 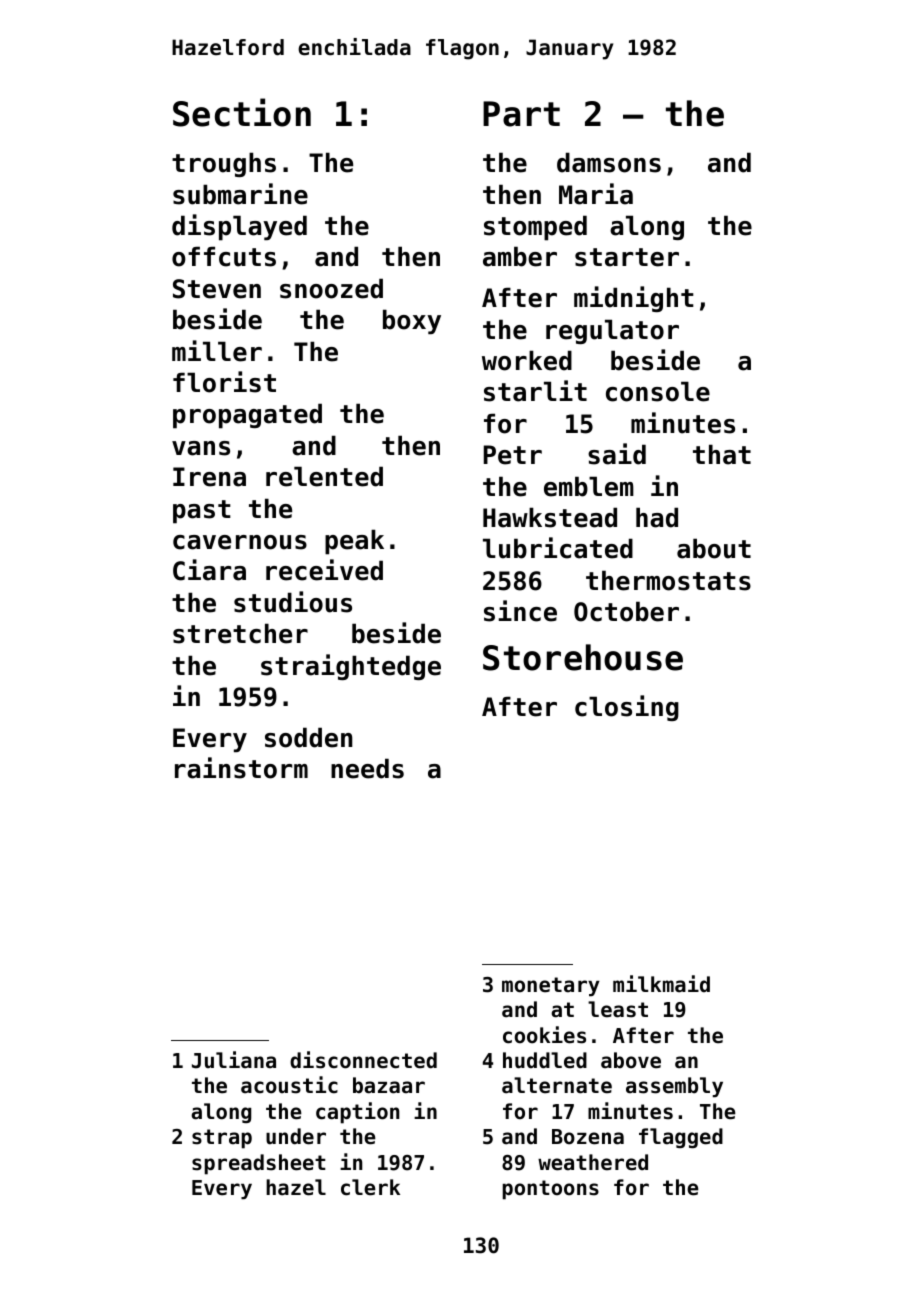 I want to click on starter, so click(x=627, y=257).
